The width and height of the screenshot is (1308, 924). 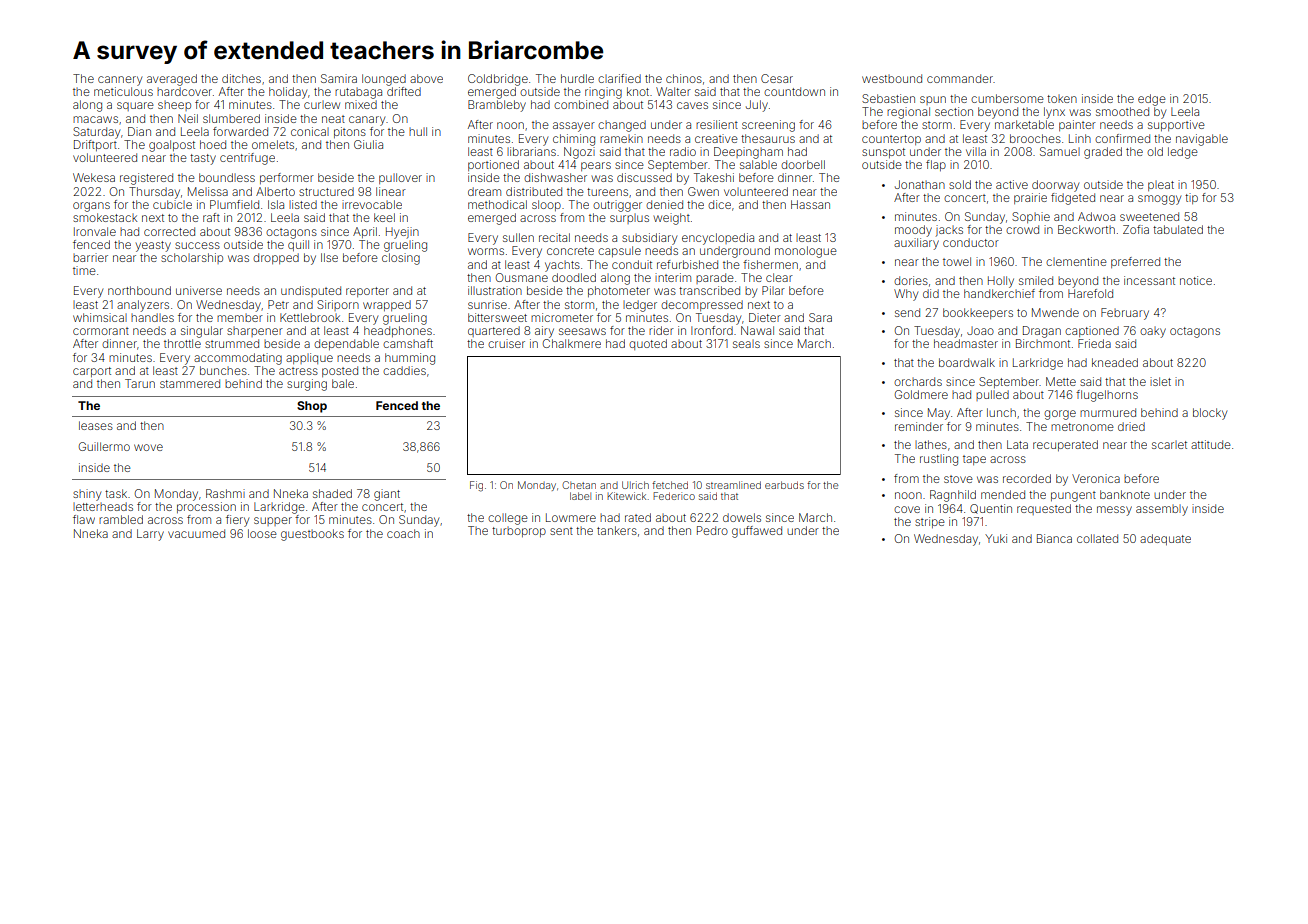 I want to click on scarlet, so click(x=1169, y=445).
